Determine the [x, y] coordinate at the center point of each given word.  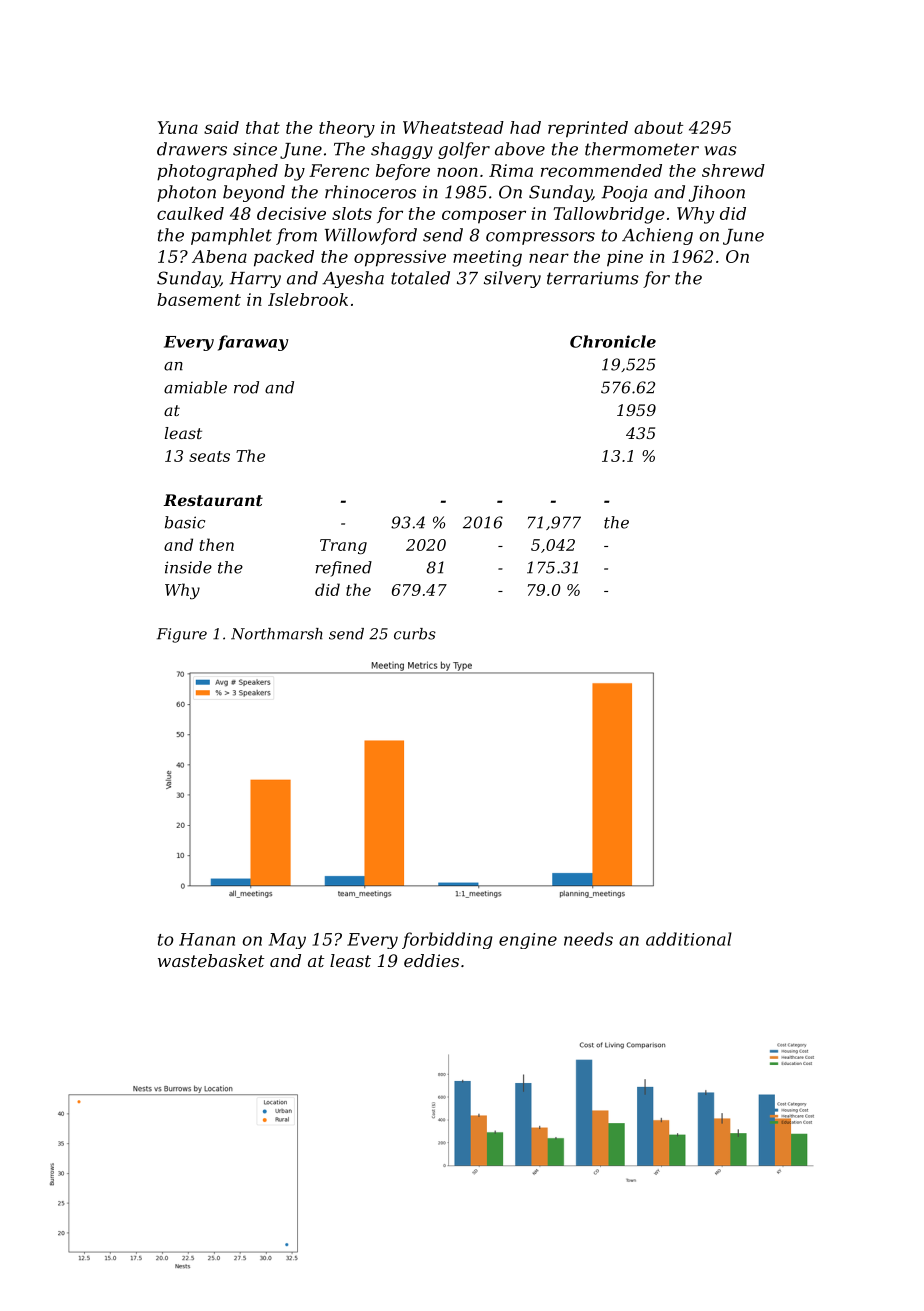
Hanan [207, 939]
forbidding [447, 940]
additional [689, 939]
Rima [511, 170]
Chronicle [613, 341]
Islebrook [308, 299]
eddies [431, 960]
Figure [182, 635]
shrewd [733, 170]
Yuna [178, 127]
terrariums [593, 278]
